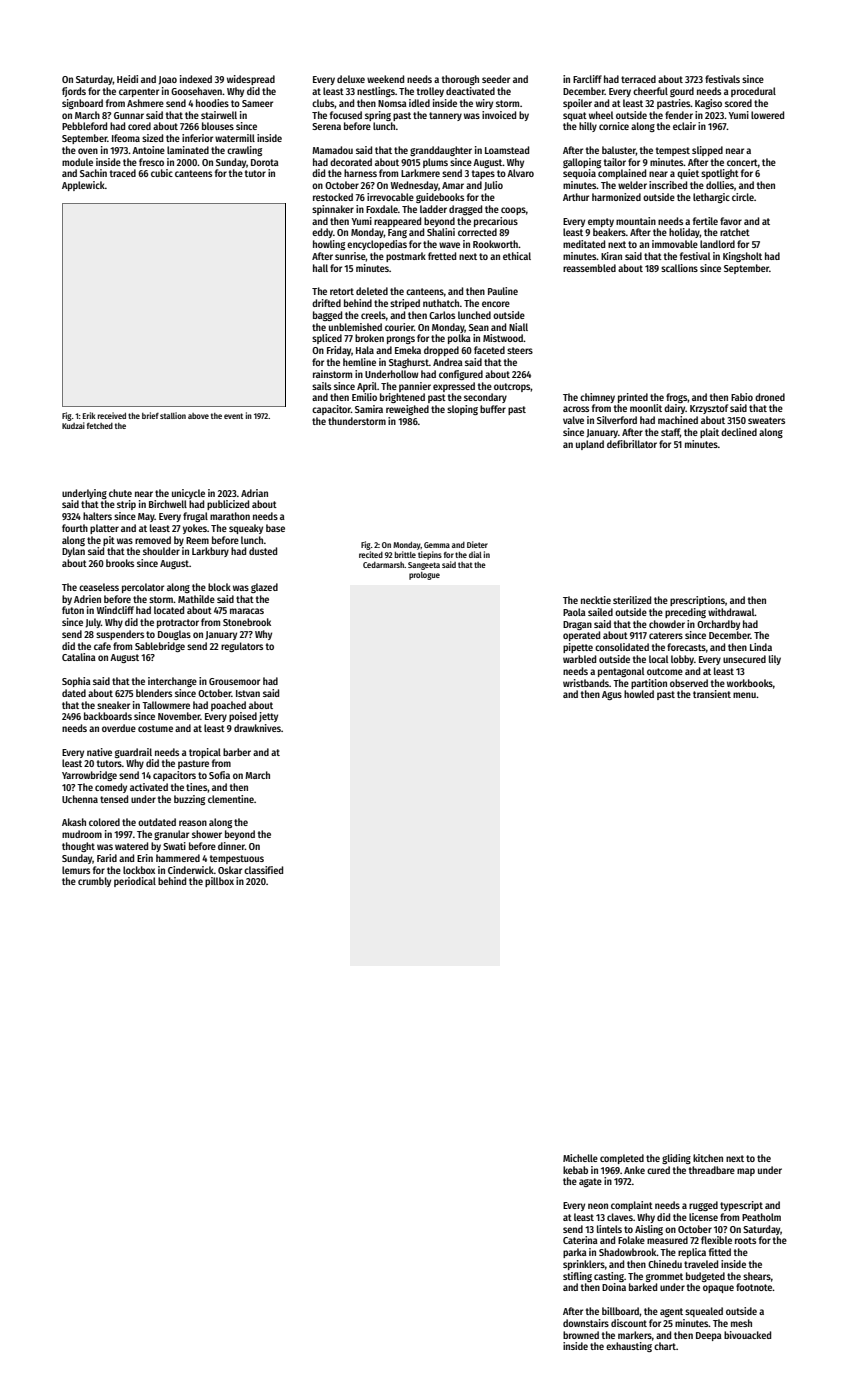 Image resolution: width=849 pixels, height=1400 pixels. I want to click on menu, so click(744, 695).
